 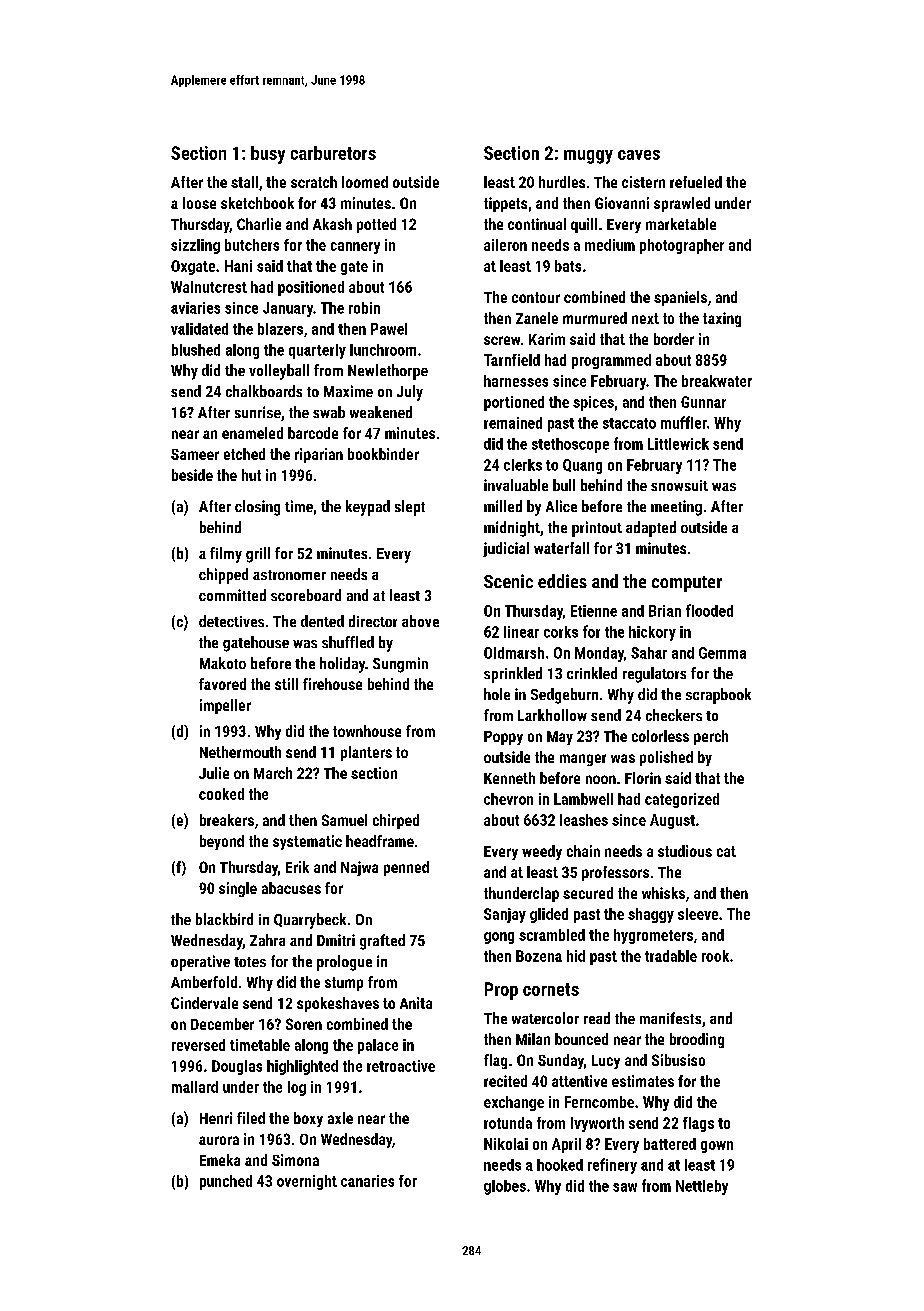 What do you see at coordinates (226, 555) in the screenshot?
I see `filmy` at bounding box center [226, 555].
